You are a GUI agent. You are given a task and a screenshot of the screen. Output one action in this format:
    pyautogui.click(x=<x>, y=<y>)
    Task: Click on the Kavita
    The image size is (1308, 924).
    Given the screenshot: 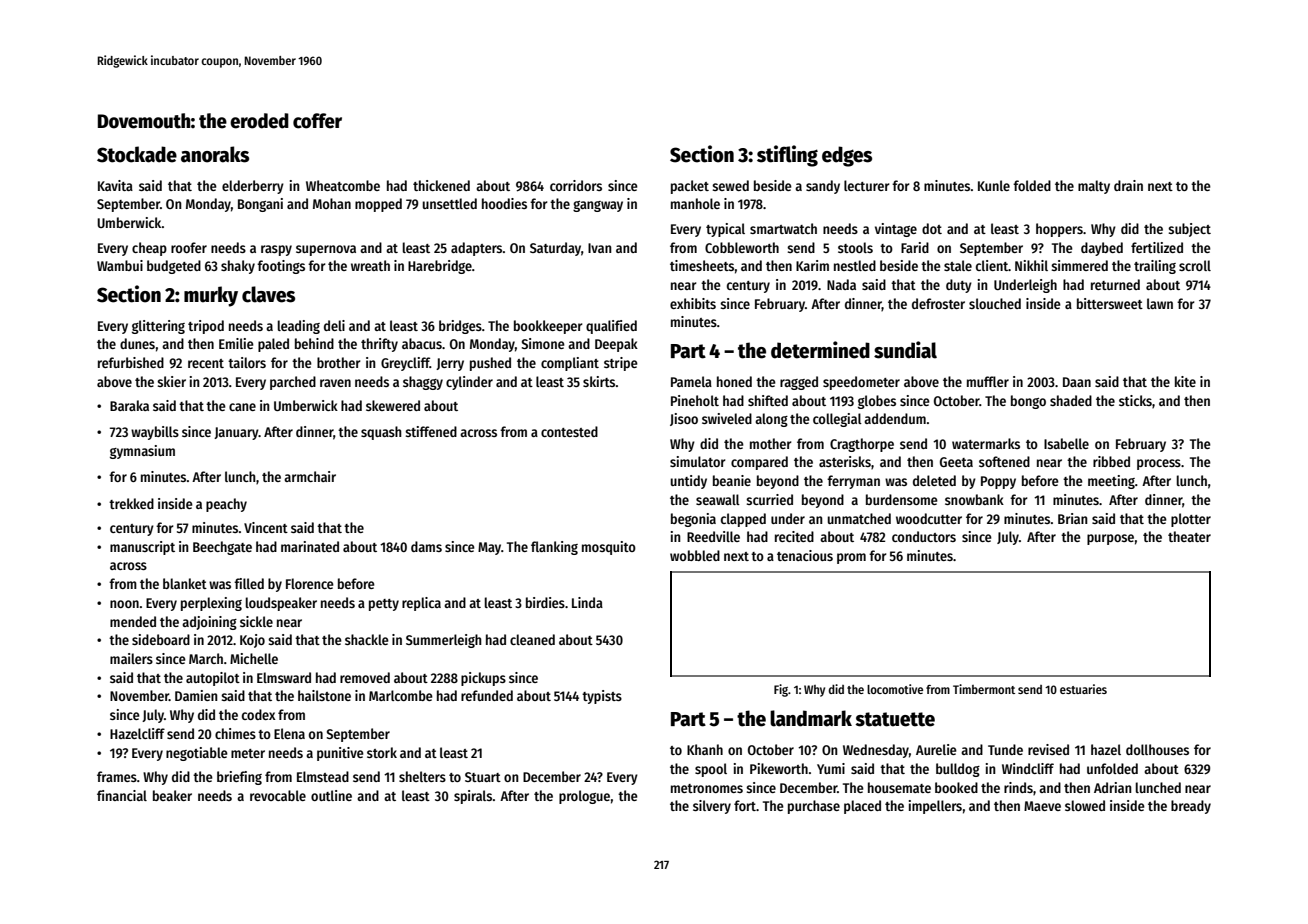 What is the action you would take?
    pyautogui.click(x=115, y=185)
